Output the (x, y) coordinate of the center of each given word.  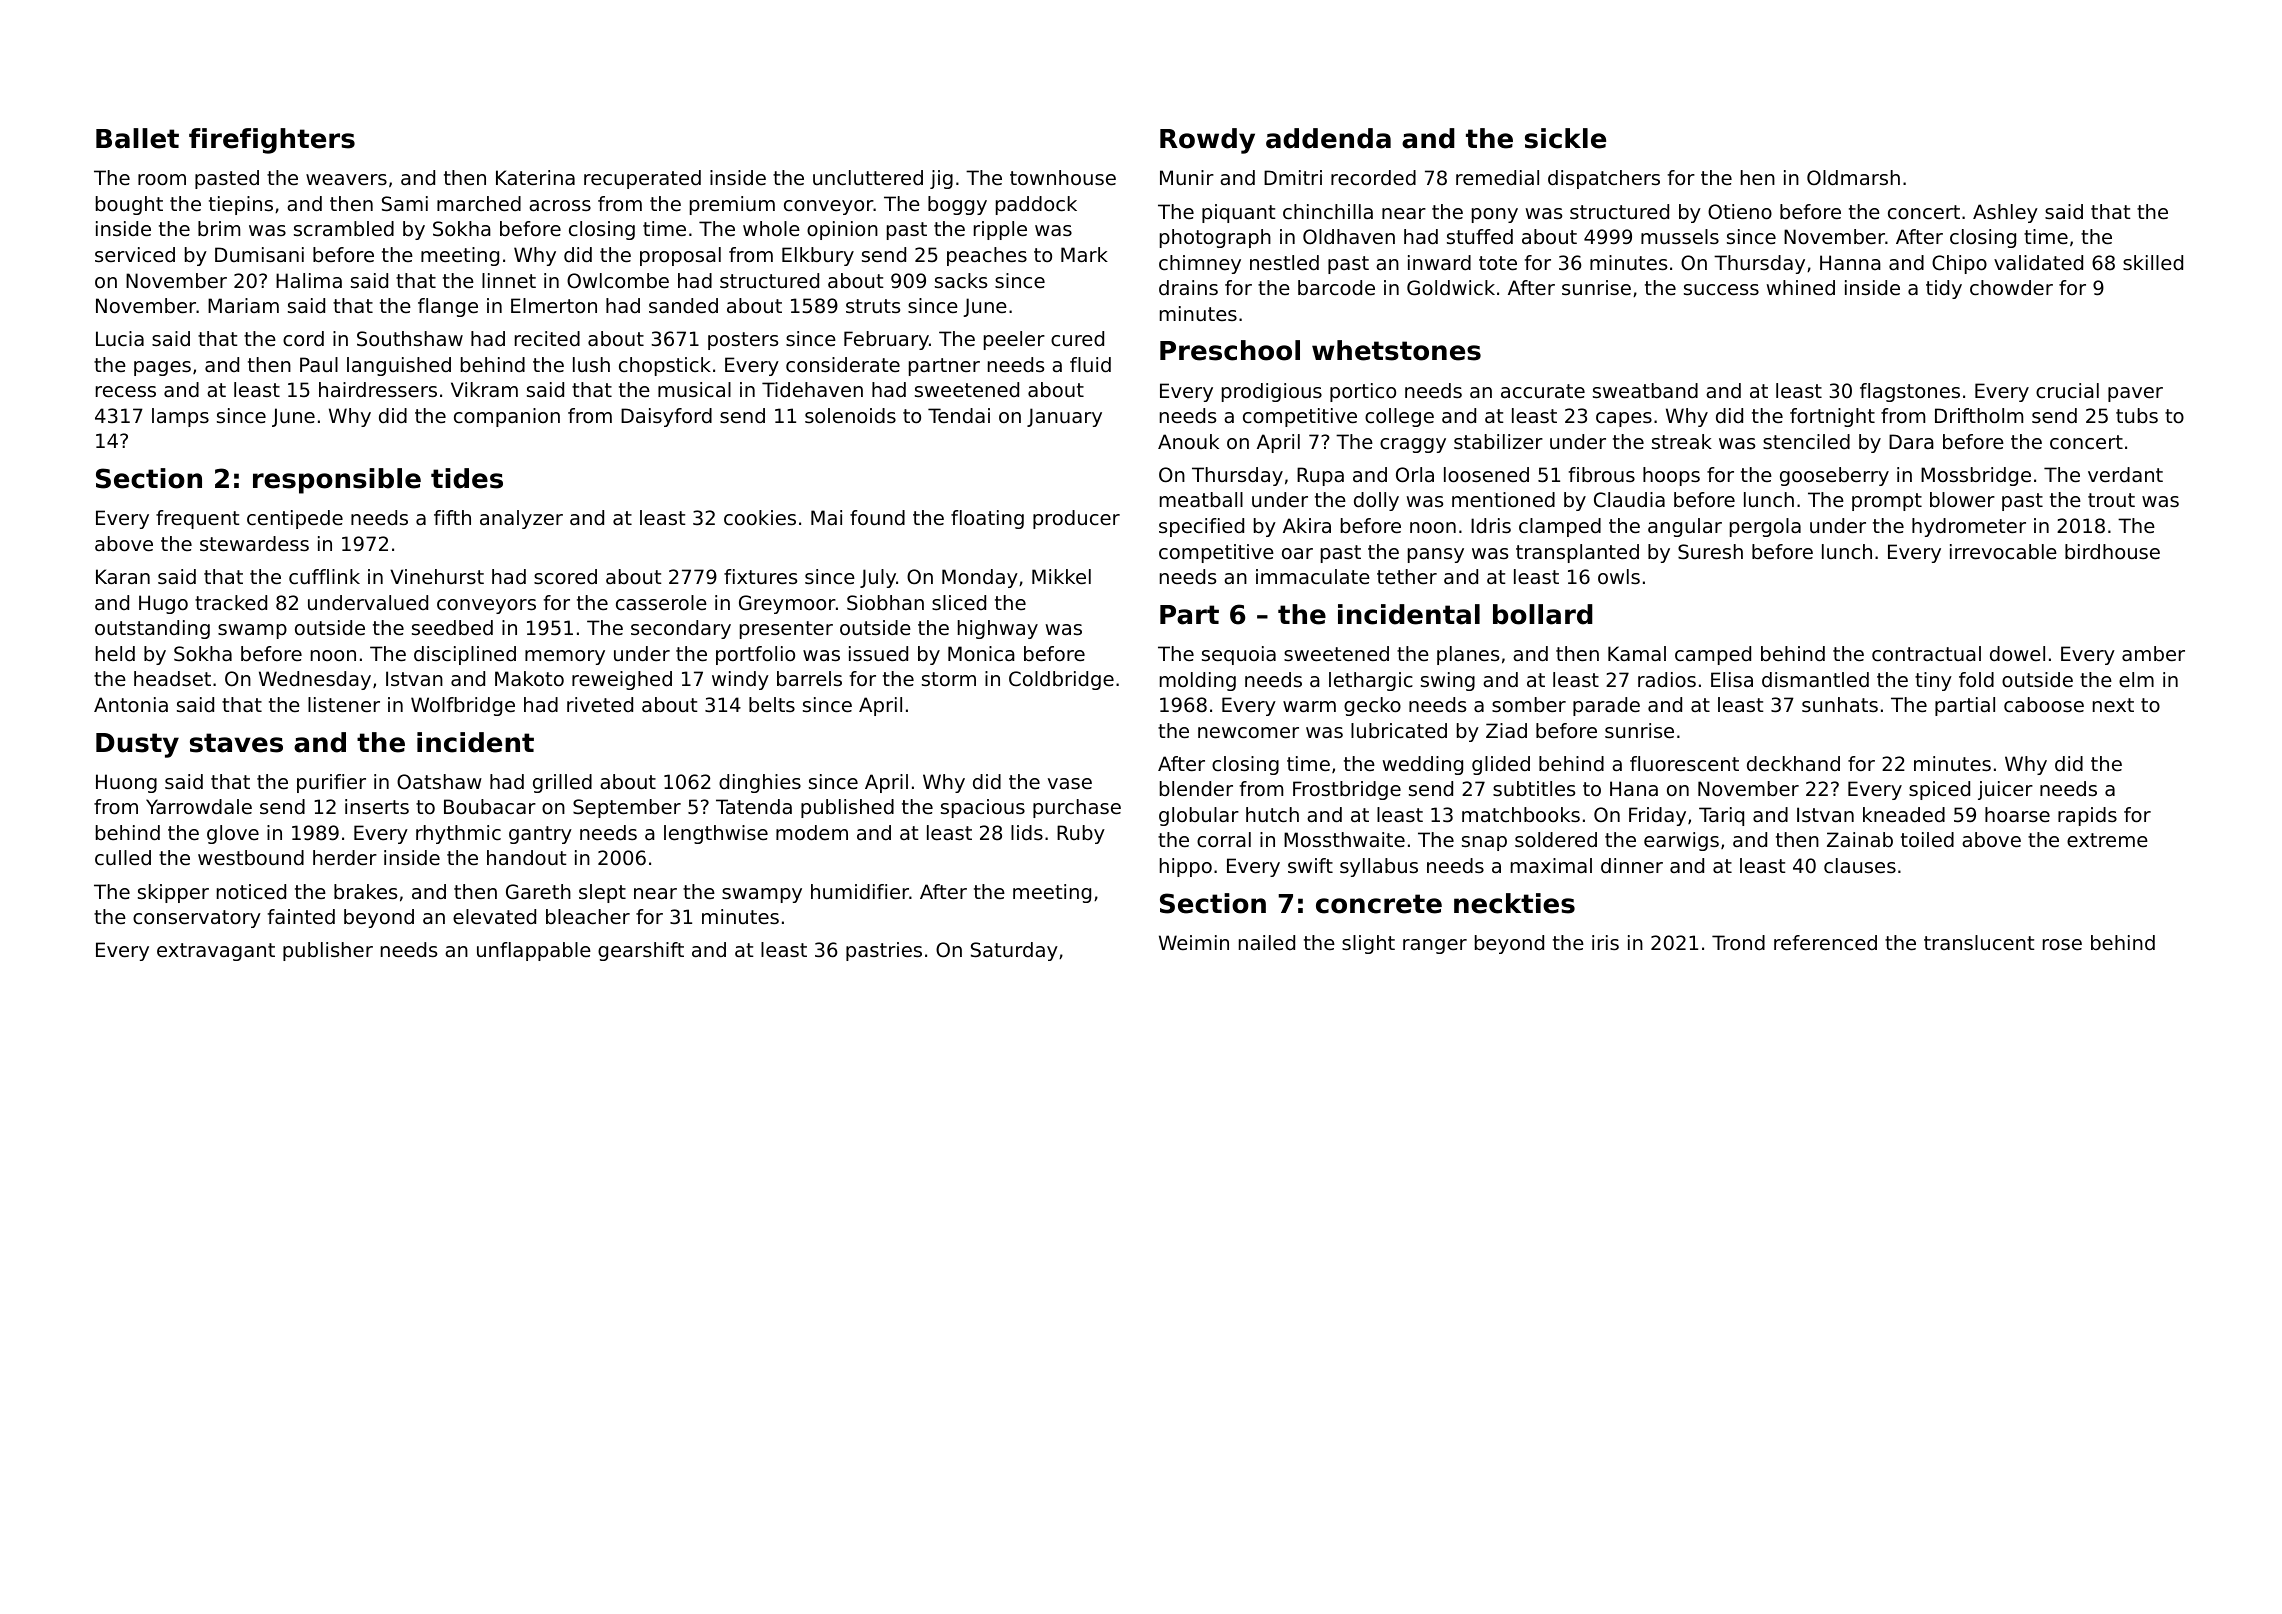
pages (162, 368)
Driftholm (1979, 416)
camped (1713, 655)
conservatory (197, 919)
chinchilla (1328, 212)
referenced (1825, 943)
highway (998, 629)
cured (1077, 339)
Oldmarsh (1853, 178)
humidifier (860, 892)
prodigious (1272, 392)
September (627, 808)
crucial (2067, 391)
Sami (405, 204)
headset (172, 679)
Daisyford (666, 417)
